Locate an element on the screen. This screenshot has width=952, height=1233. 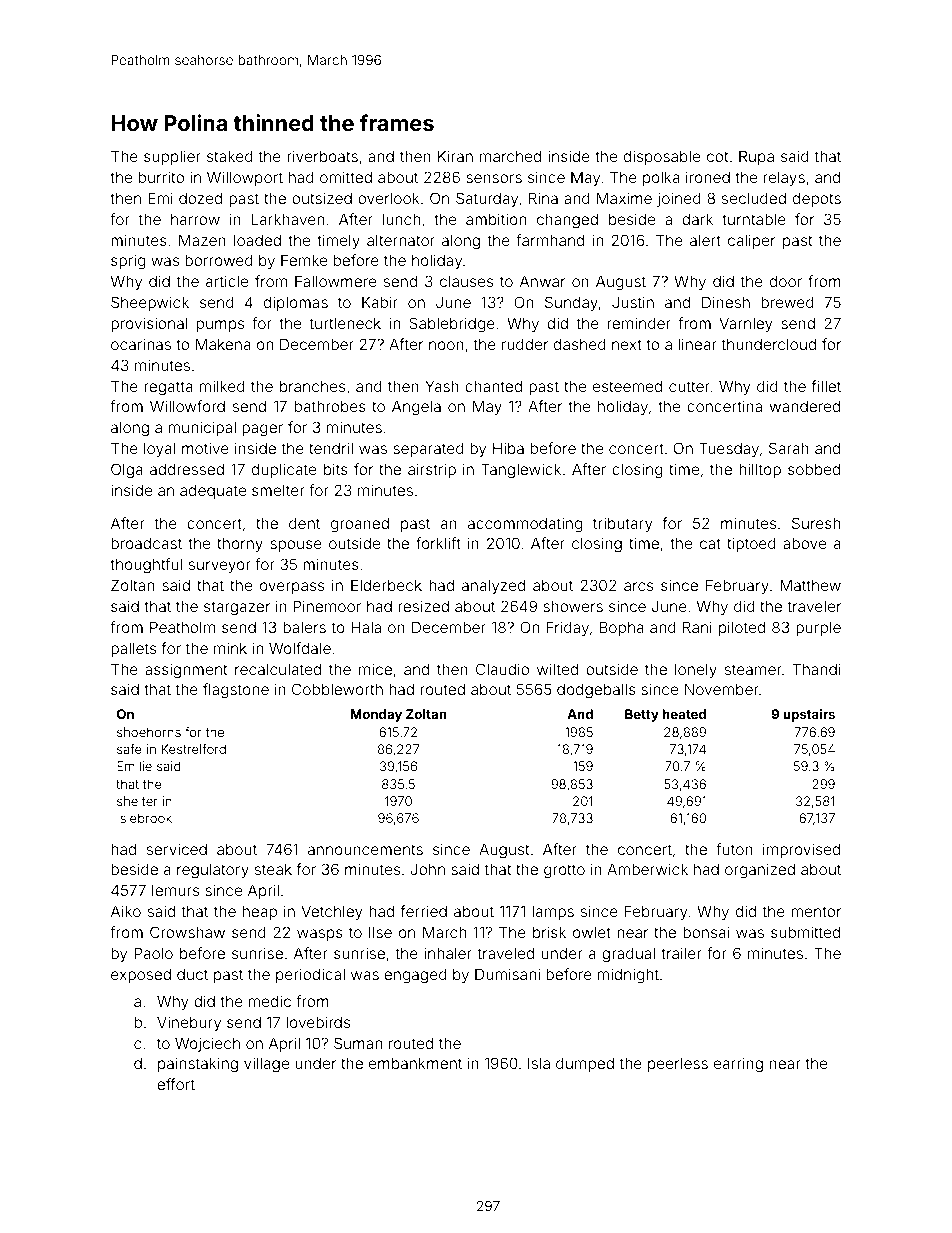
borrowed is located at coordinates (219, 260).
